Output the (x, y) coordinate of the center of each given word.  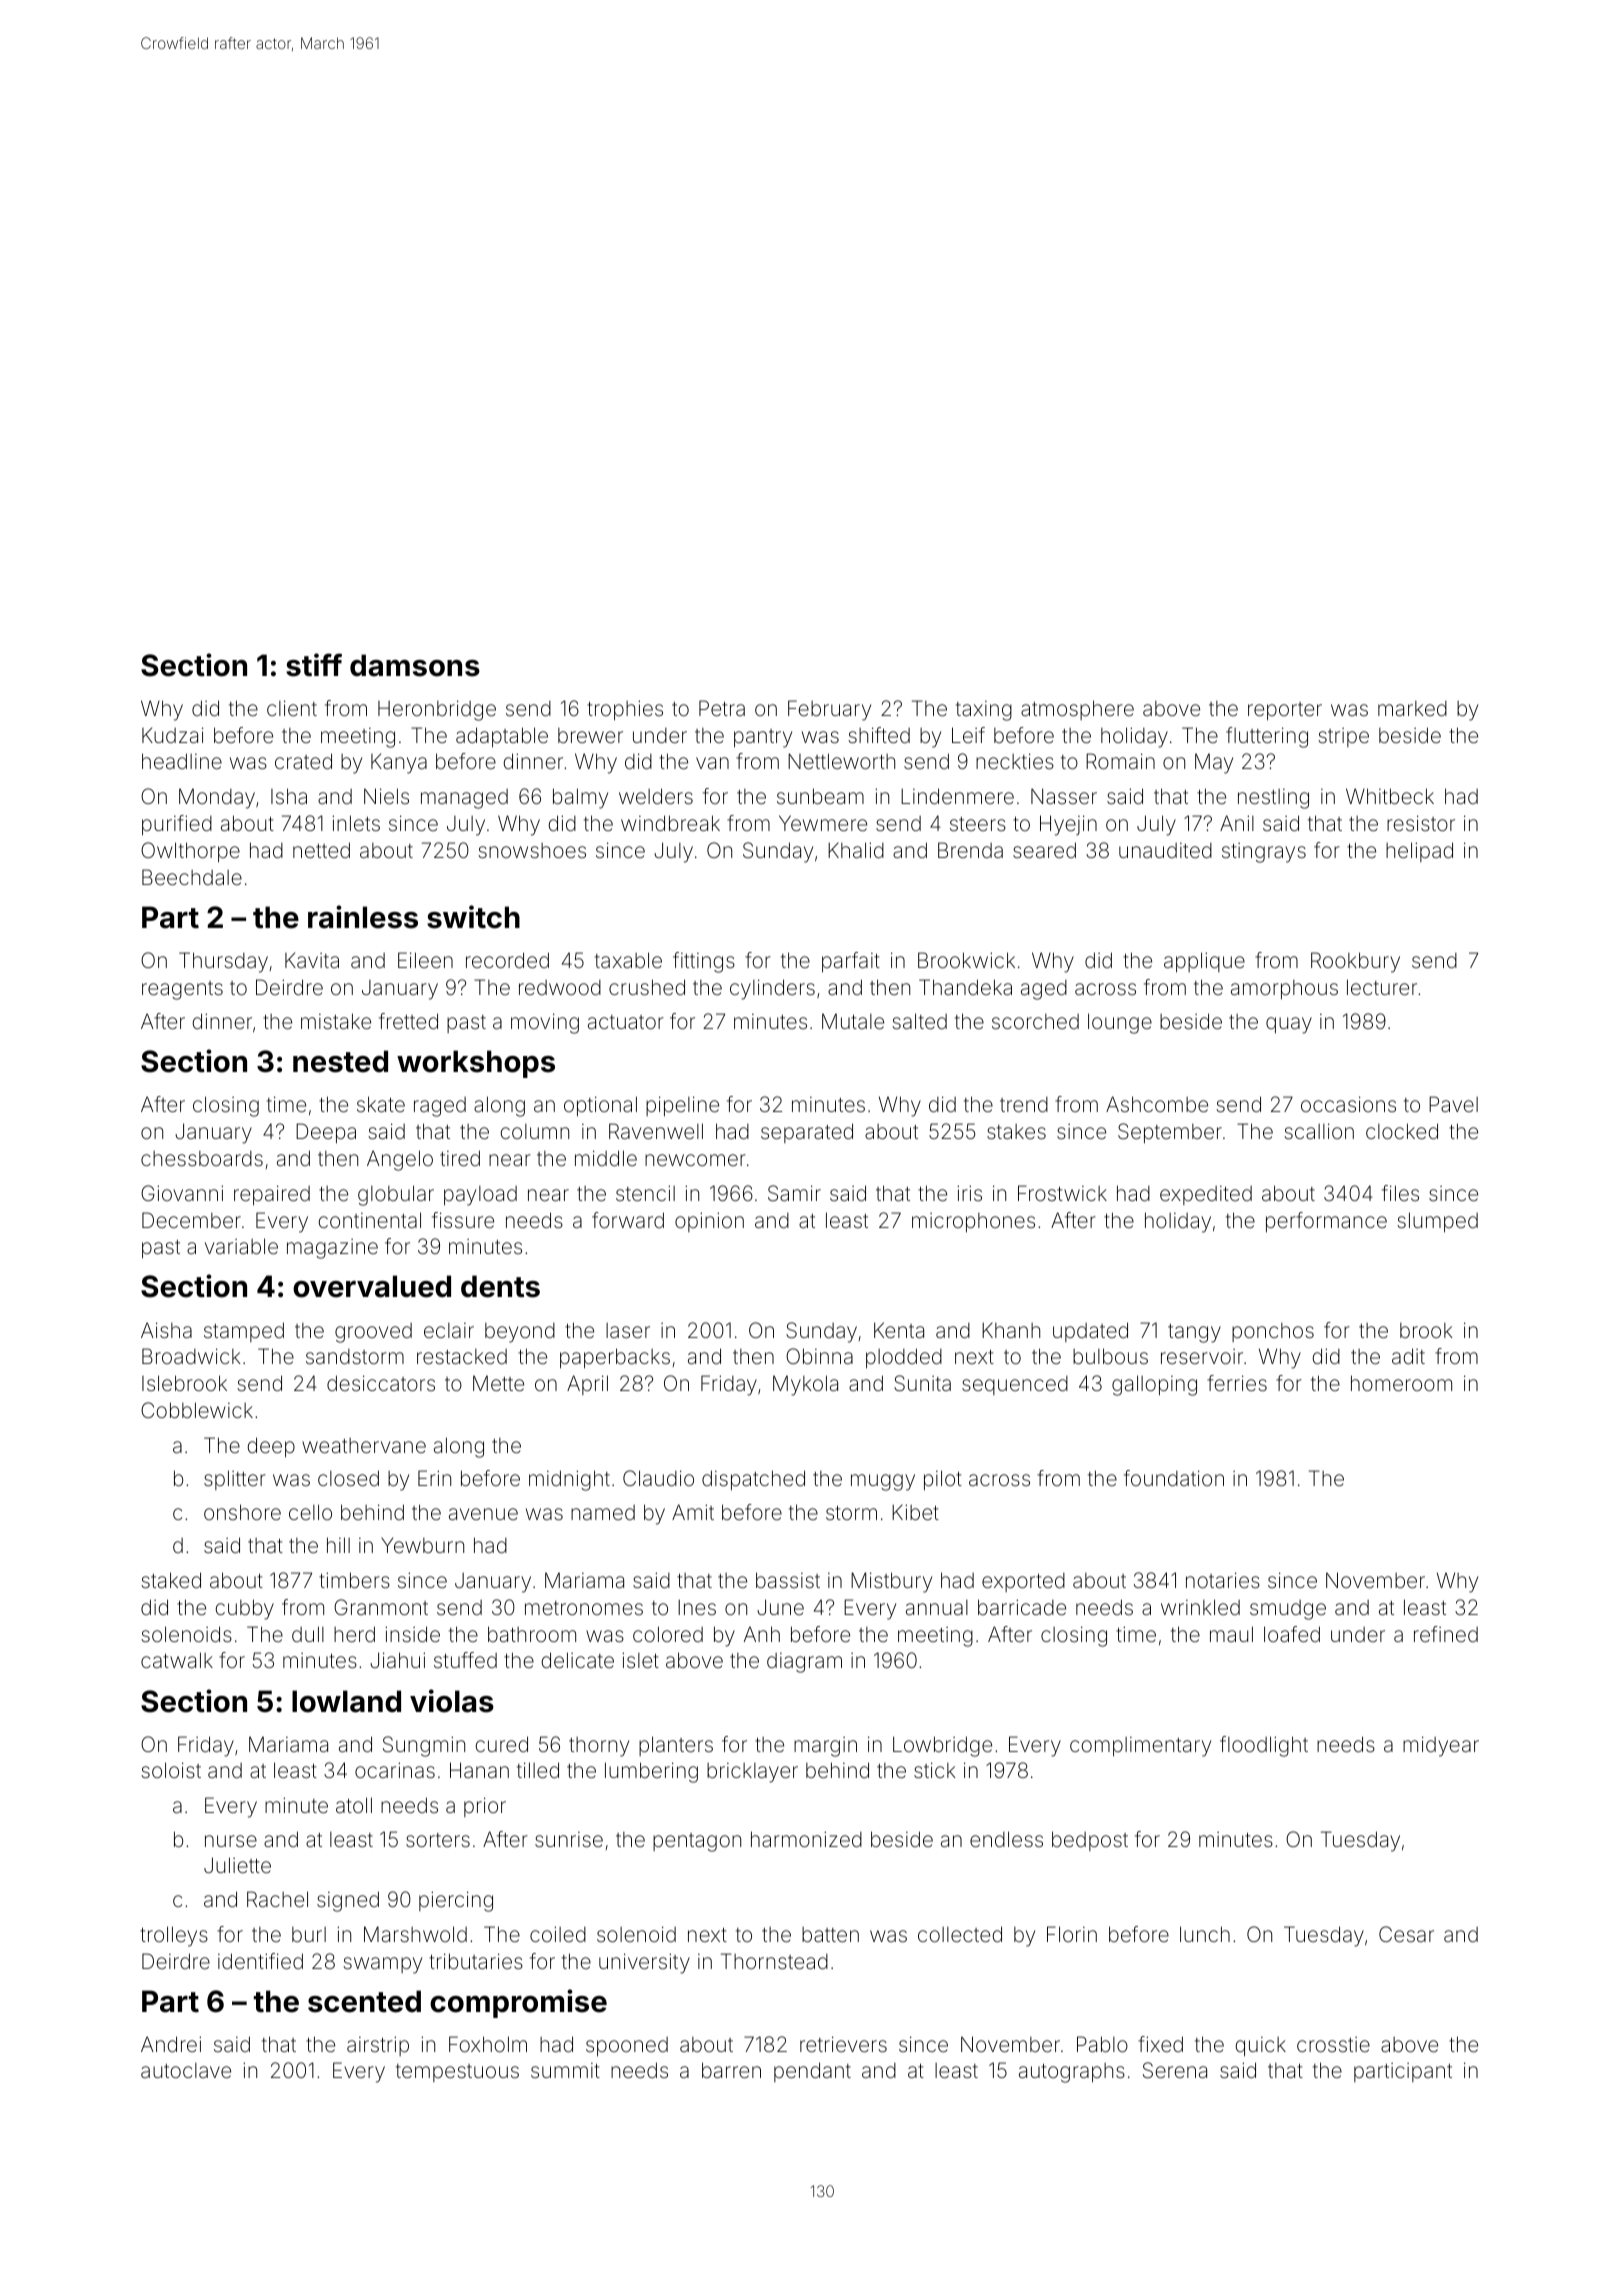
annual (937, 1607)
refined (1446, 1634)
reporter (1285, 711)
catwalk (177, 1660)
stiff (314, 665)
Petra (722, 708)
